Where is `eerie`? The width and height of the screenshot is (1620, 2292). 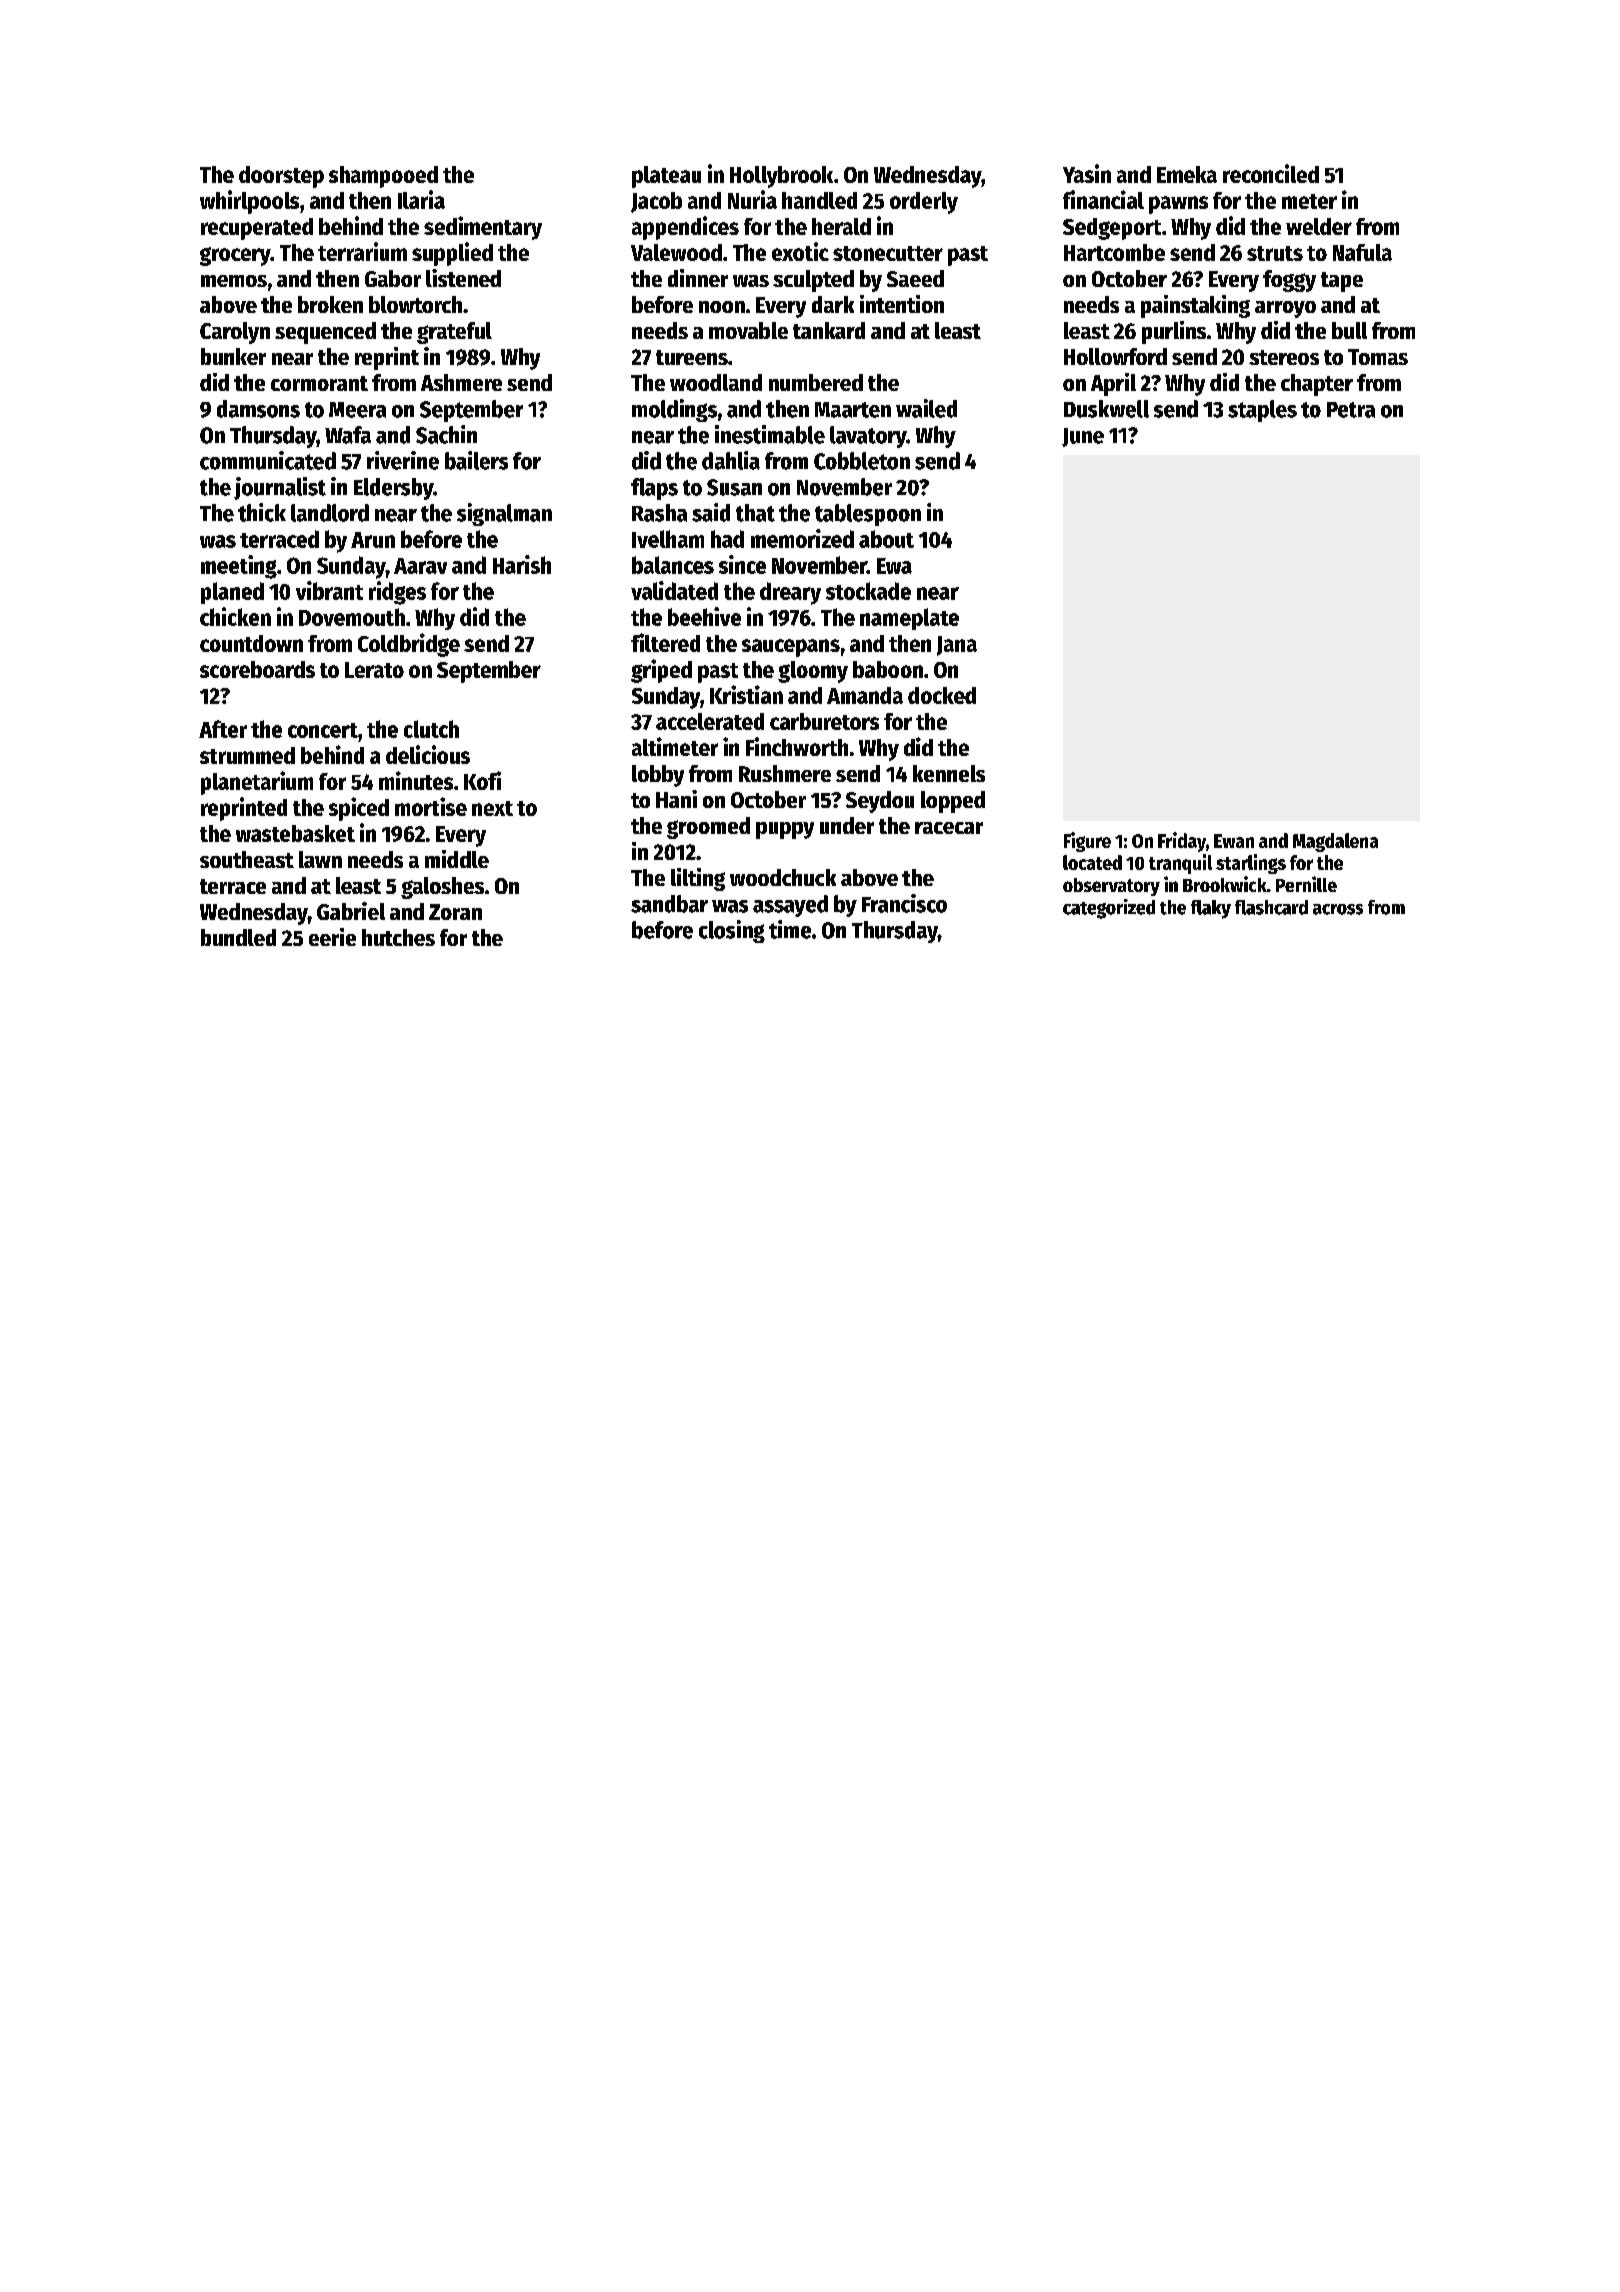 eerie is located at coordinates (332, 937).
